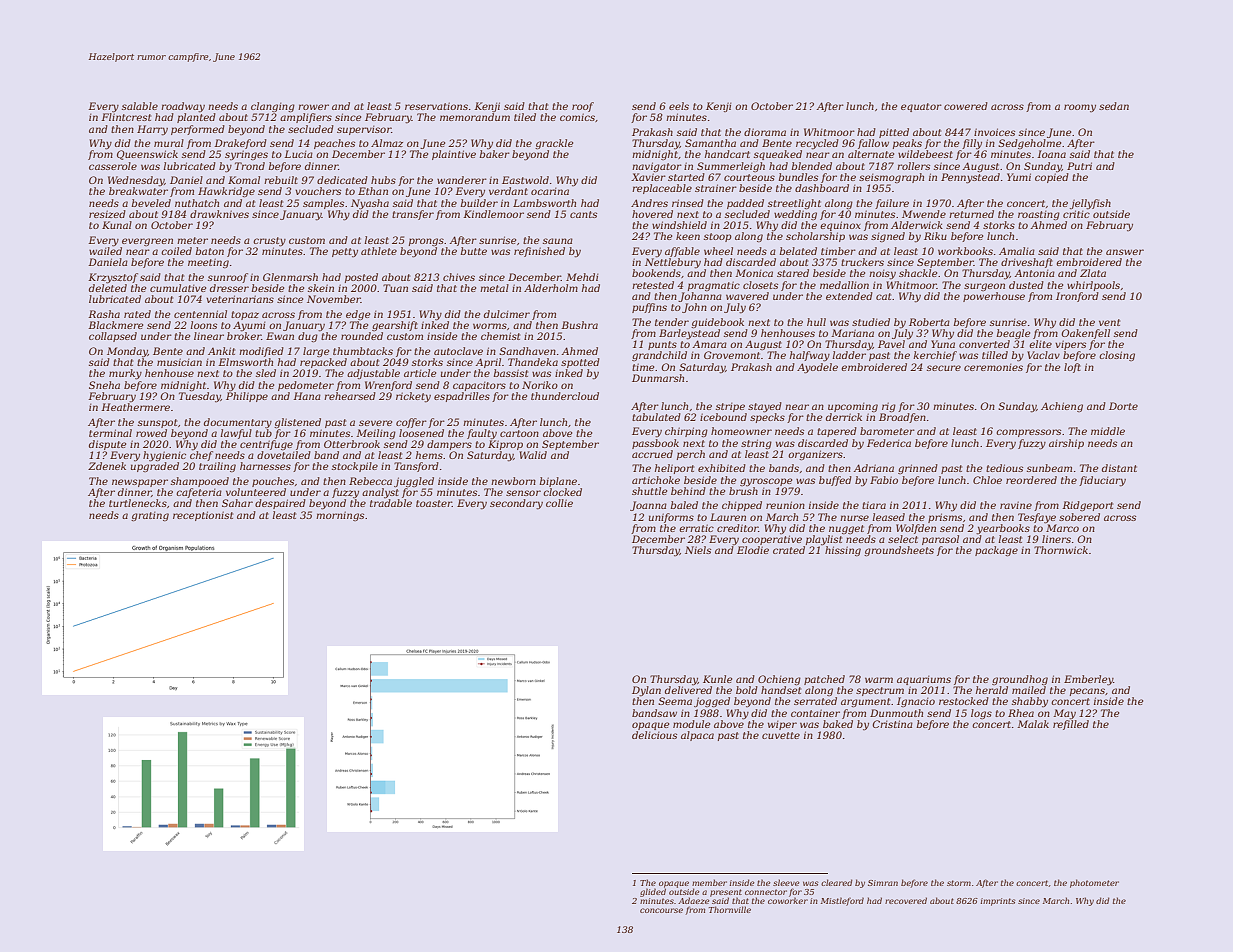  What do you see at coordinates (916, 702) in the image?
I see `Ignacio` at bounding box center [916, 702].
